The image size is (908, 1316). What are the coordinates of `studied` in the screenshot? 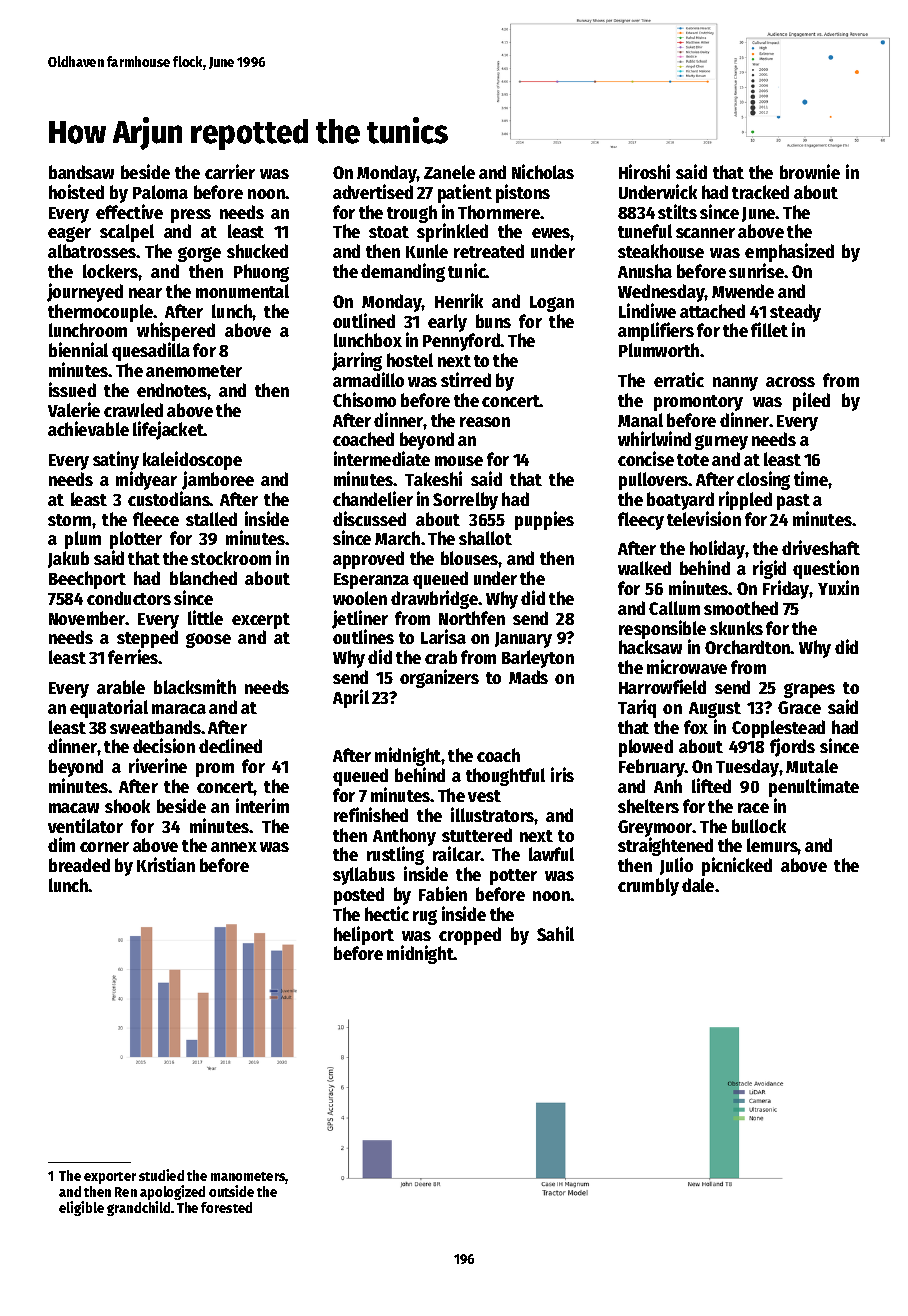 It's located at (161, 1175).
